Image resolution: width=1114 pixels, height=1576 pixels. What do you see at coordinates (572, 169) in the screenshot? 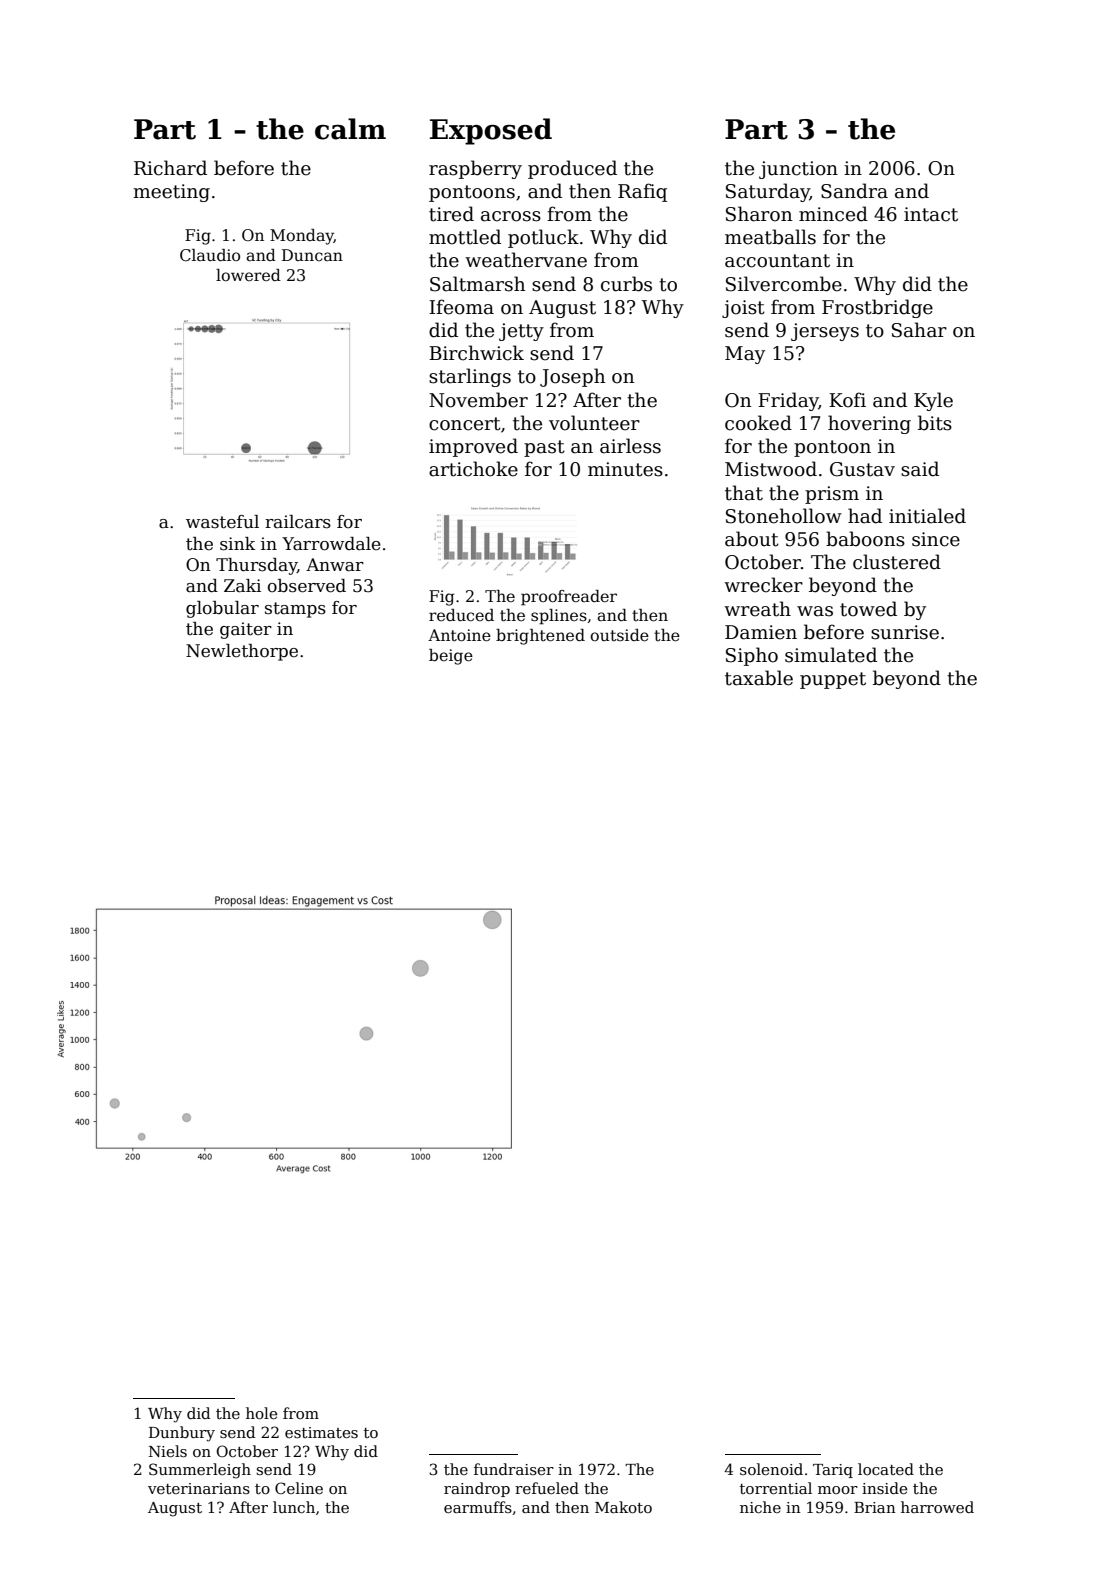
I see `produced` at bounding box center [572, 169].
